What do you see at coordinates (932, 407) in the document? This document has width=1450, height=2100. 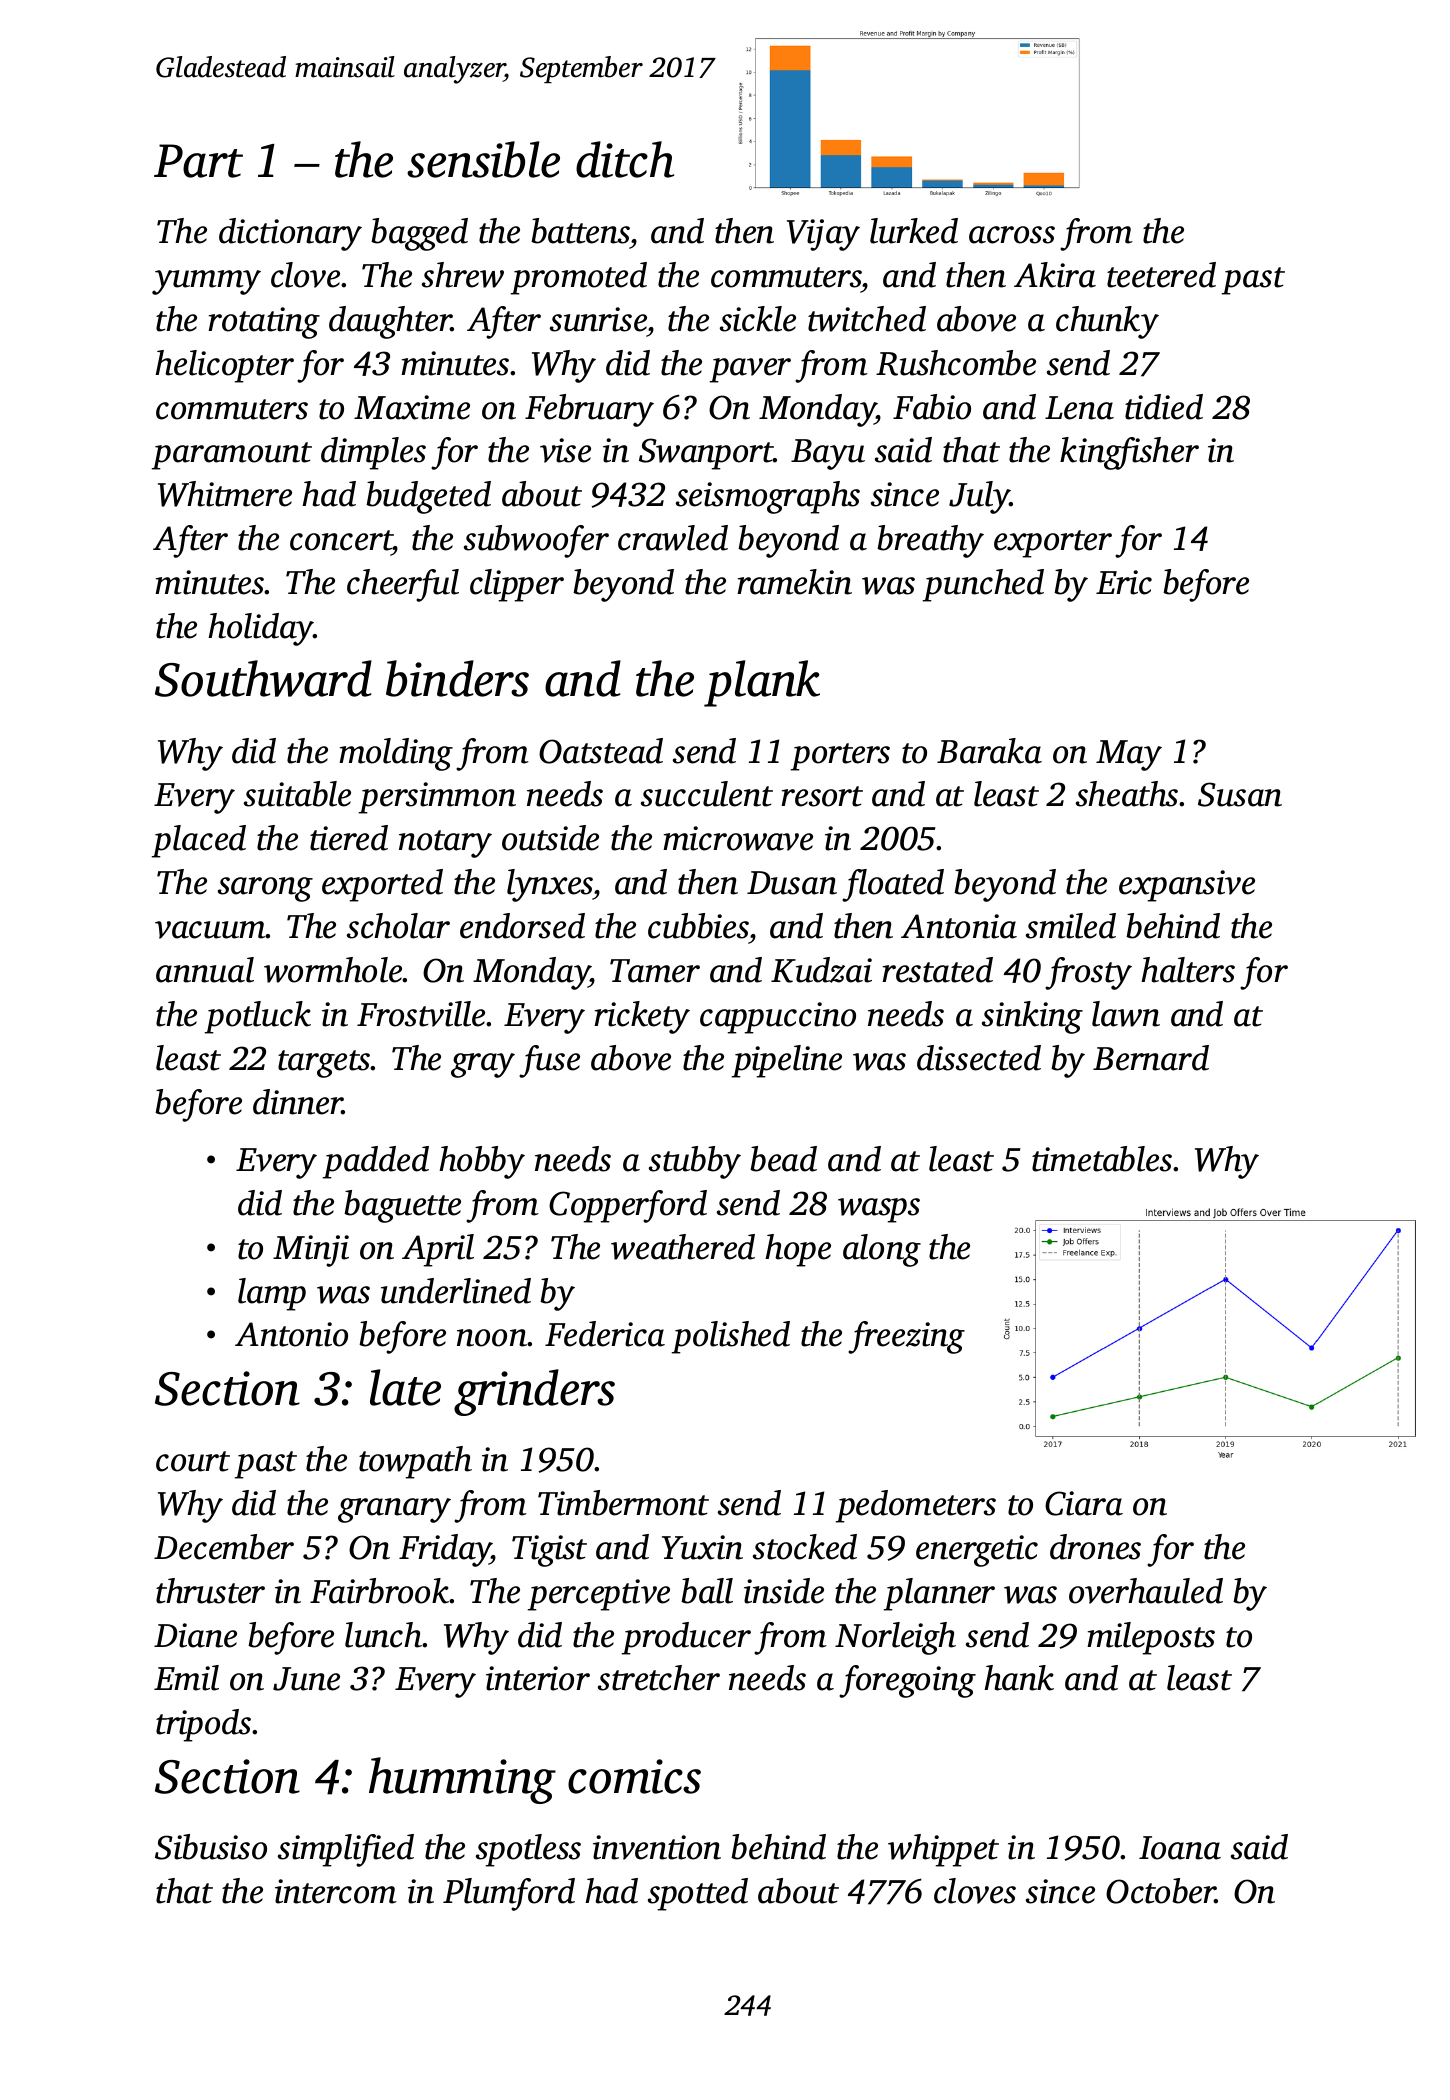 I see `Fabio` at bounding box center [932, 407].
